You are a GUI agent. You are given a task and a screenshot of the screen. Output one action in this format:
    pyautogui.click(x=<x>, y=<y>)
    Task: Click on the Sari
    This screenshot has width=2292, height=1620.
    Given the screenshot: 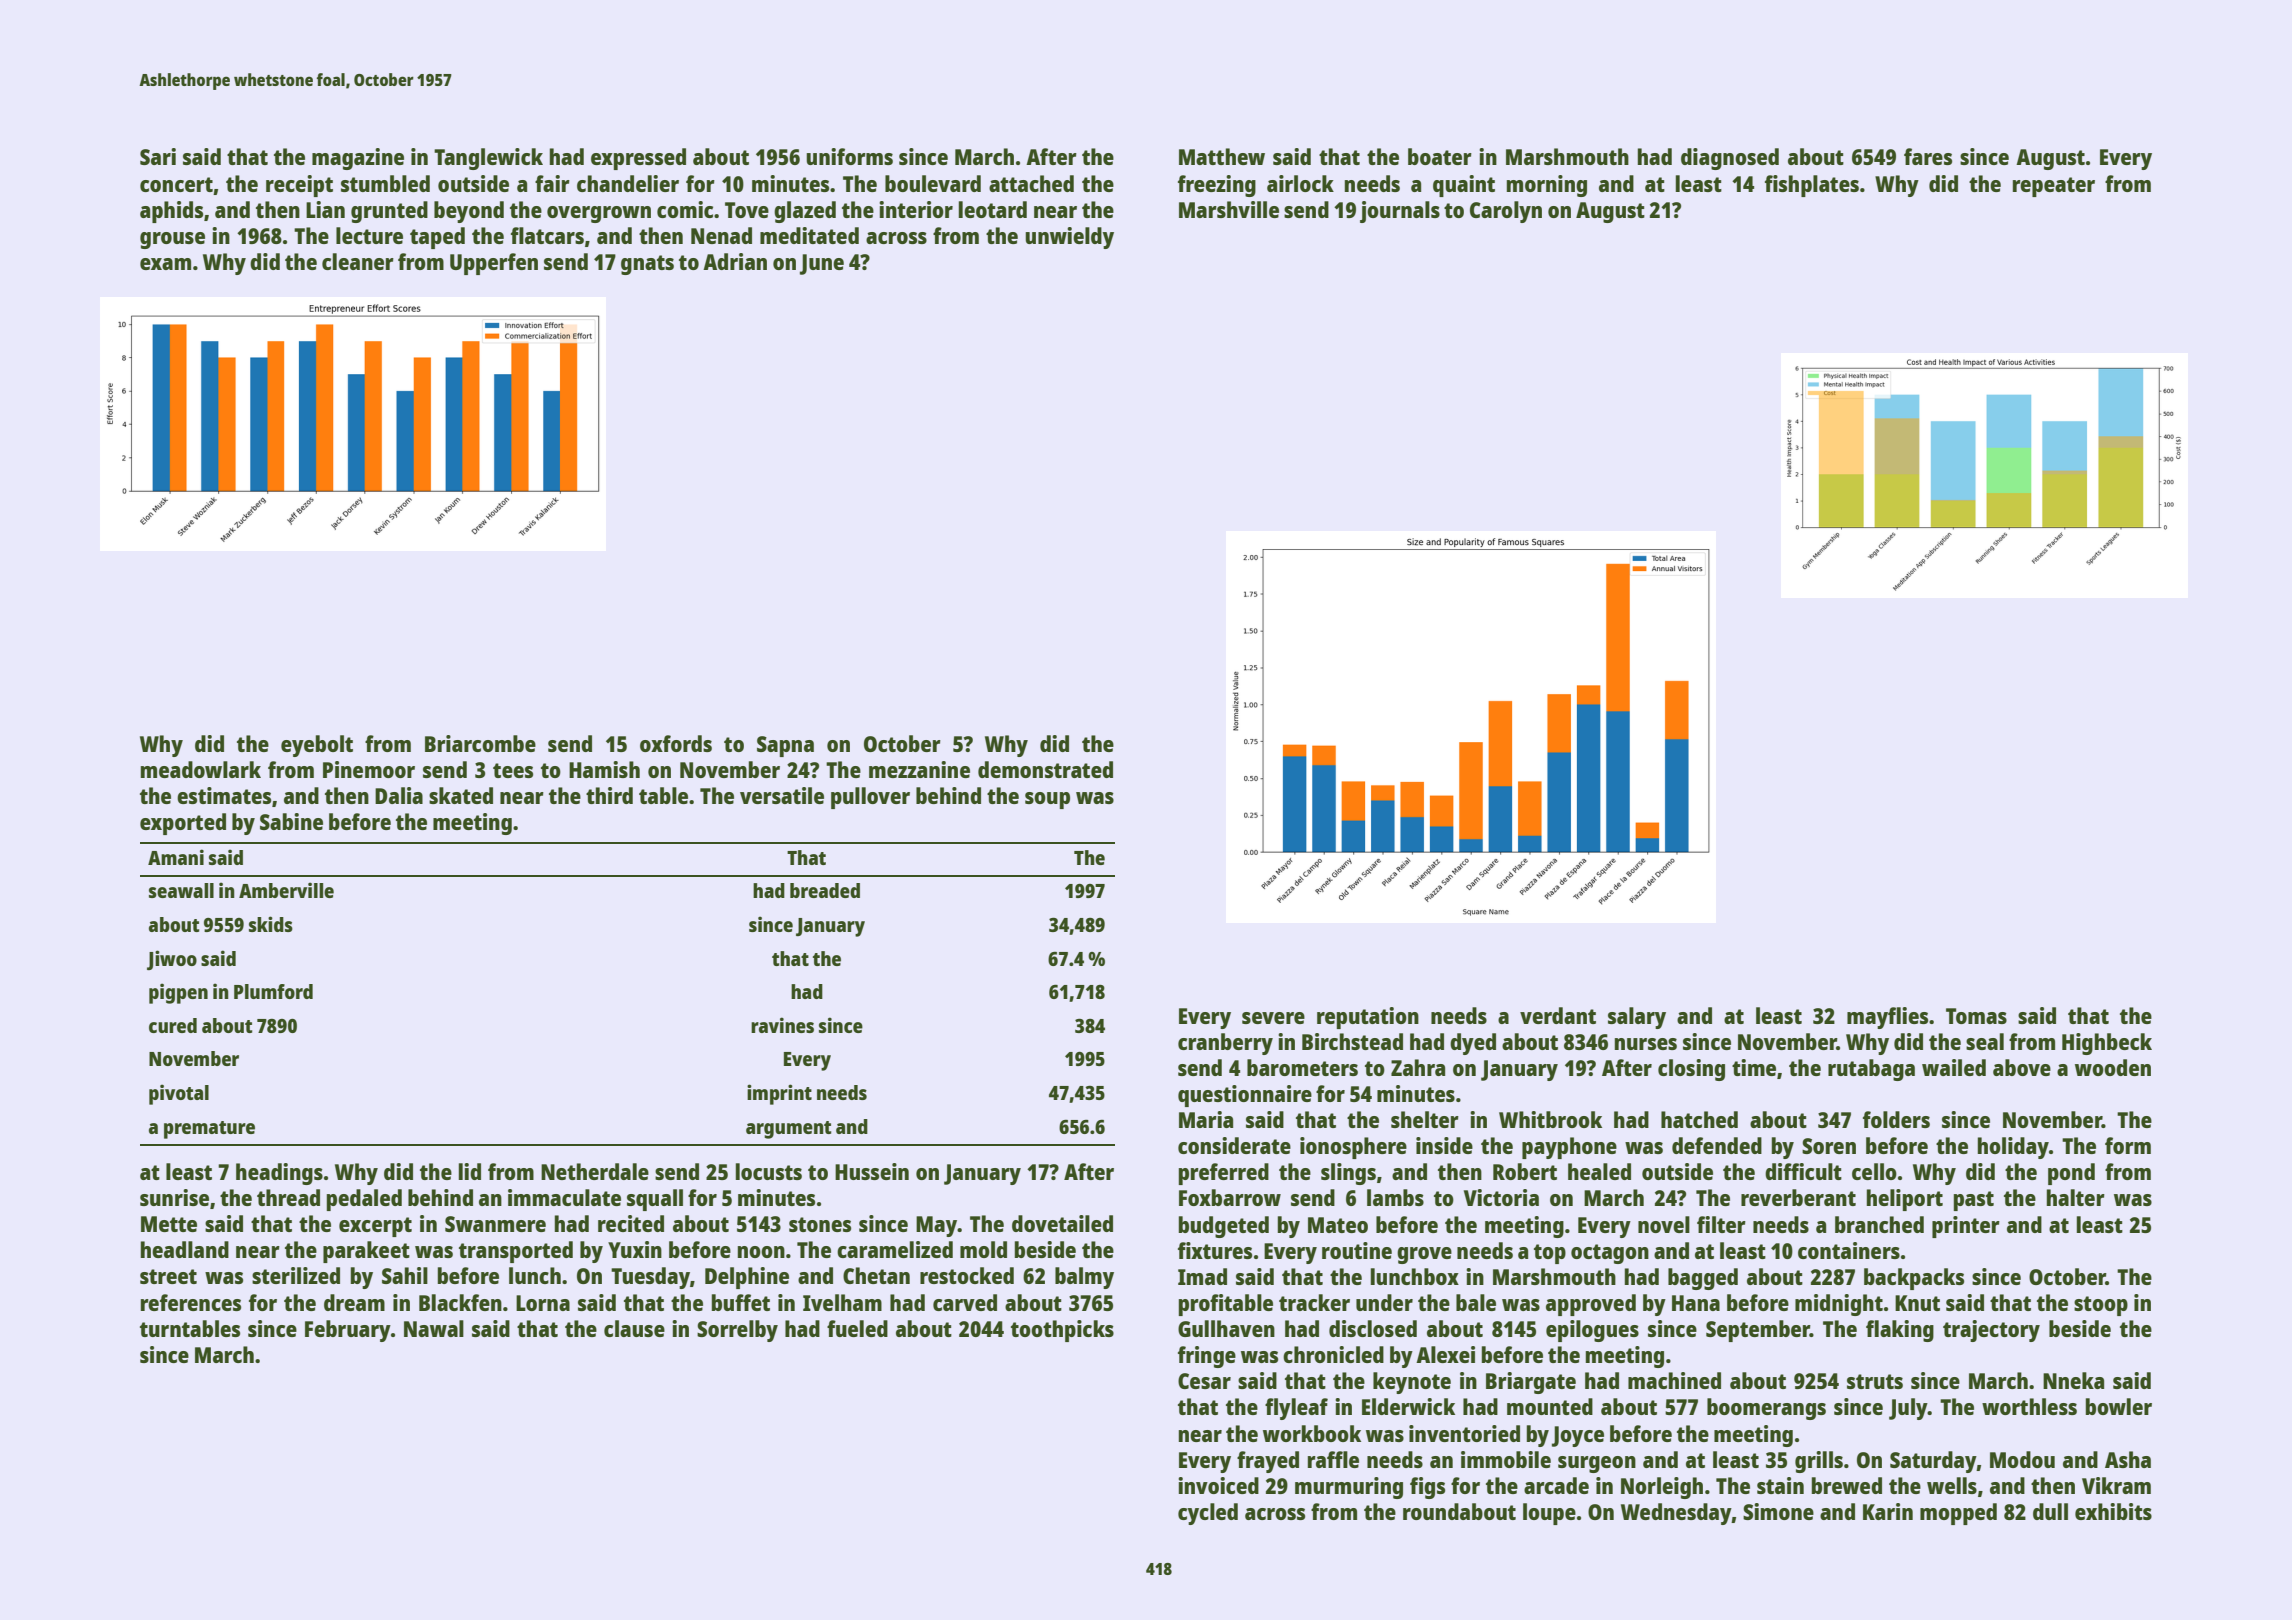 What is the action you would take?
    pyautogui.click(x=158, y=156)
